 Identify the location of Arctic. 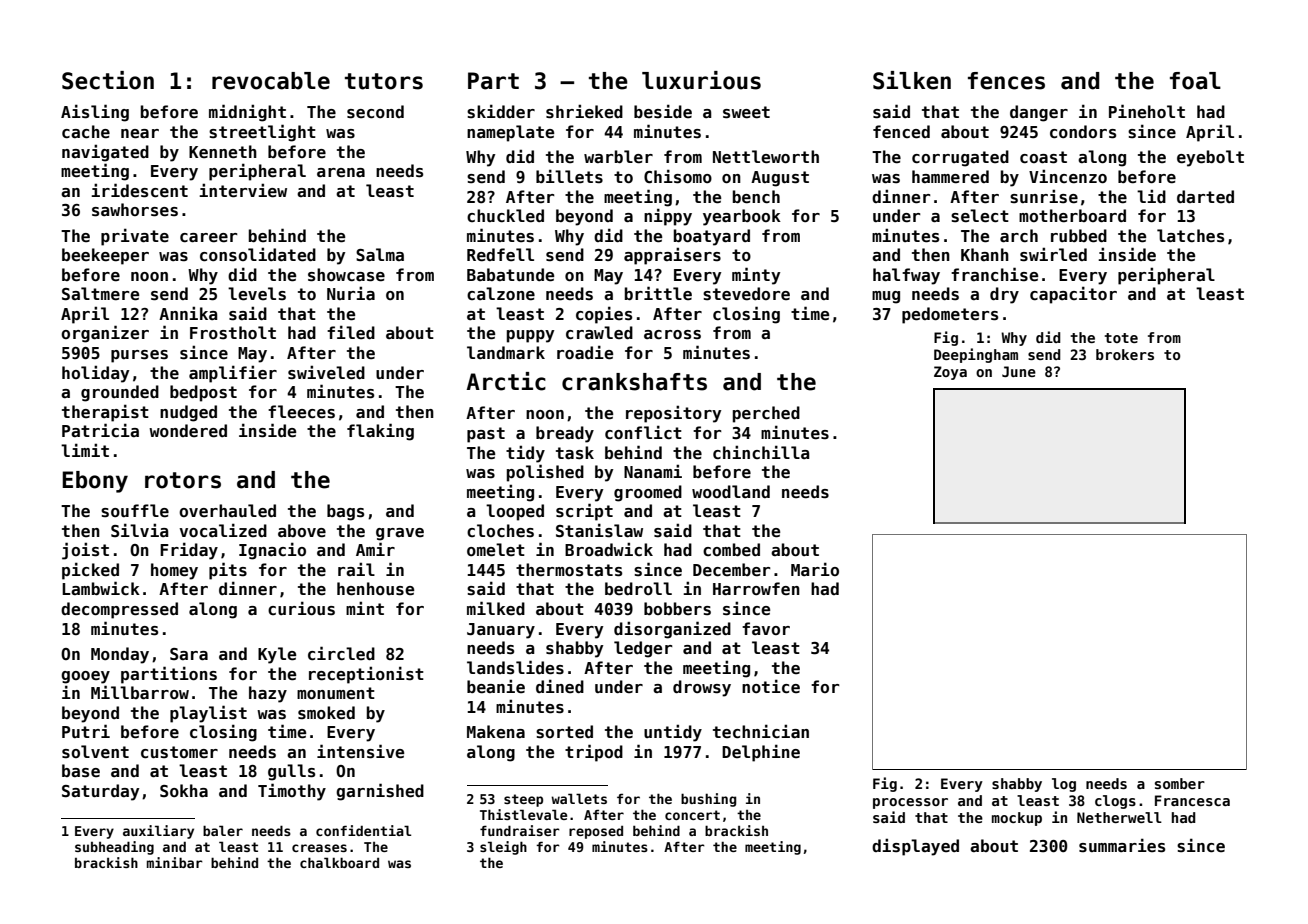
(506, 381).
